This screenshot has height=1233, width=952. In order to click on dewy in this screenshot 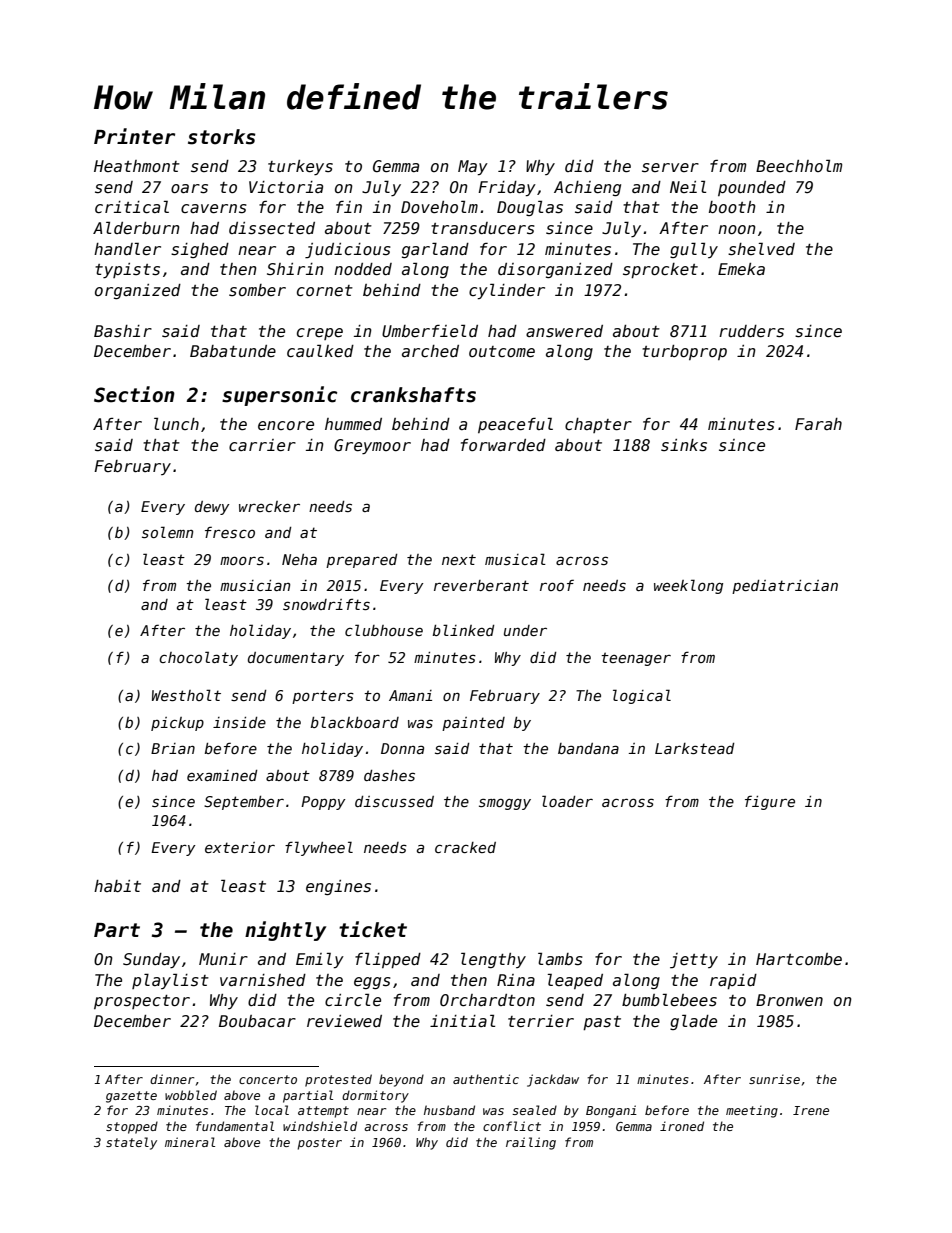, I will do `click(212, 508)`.
